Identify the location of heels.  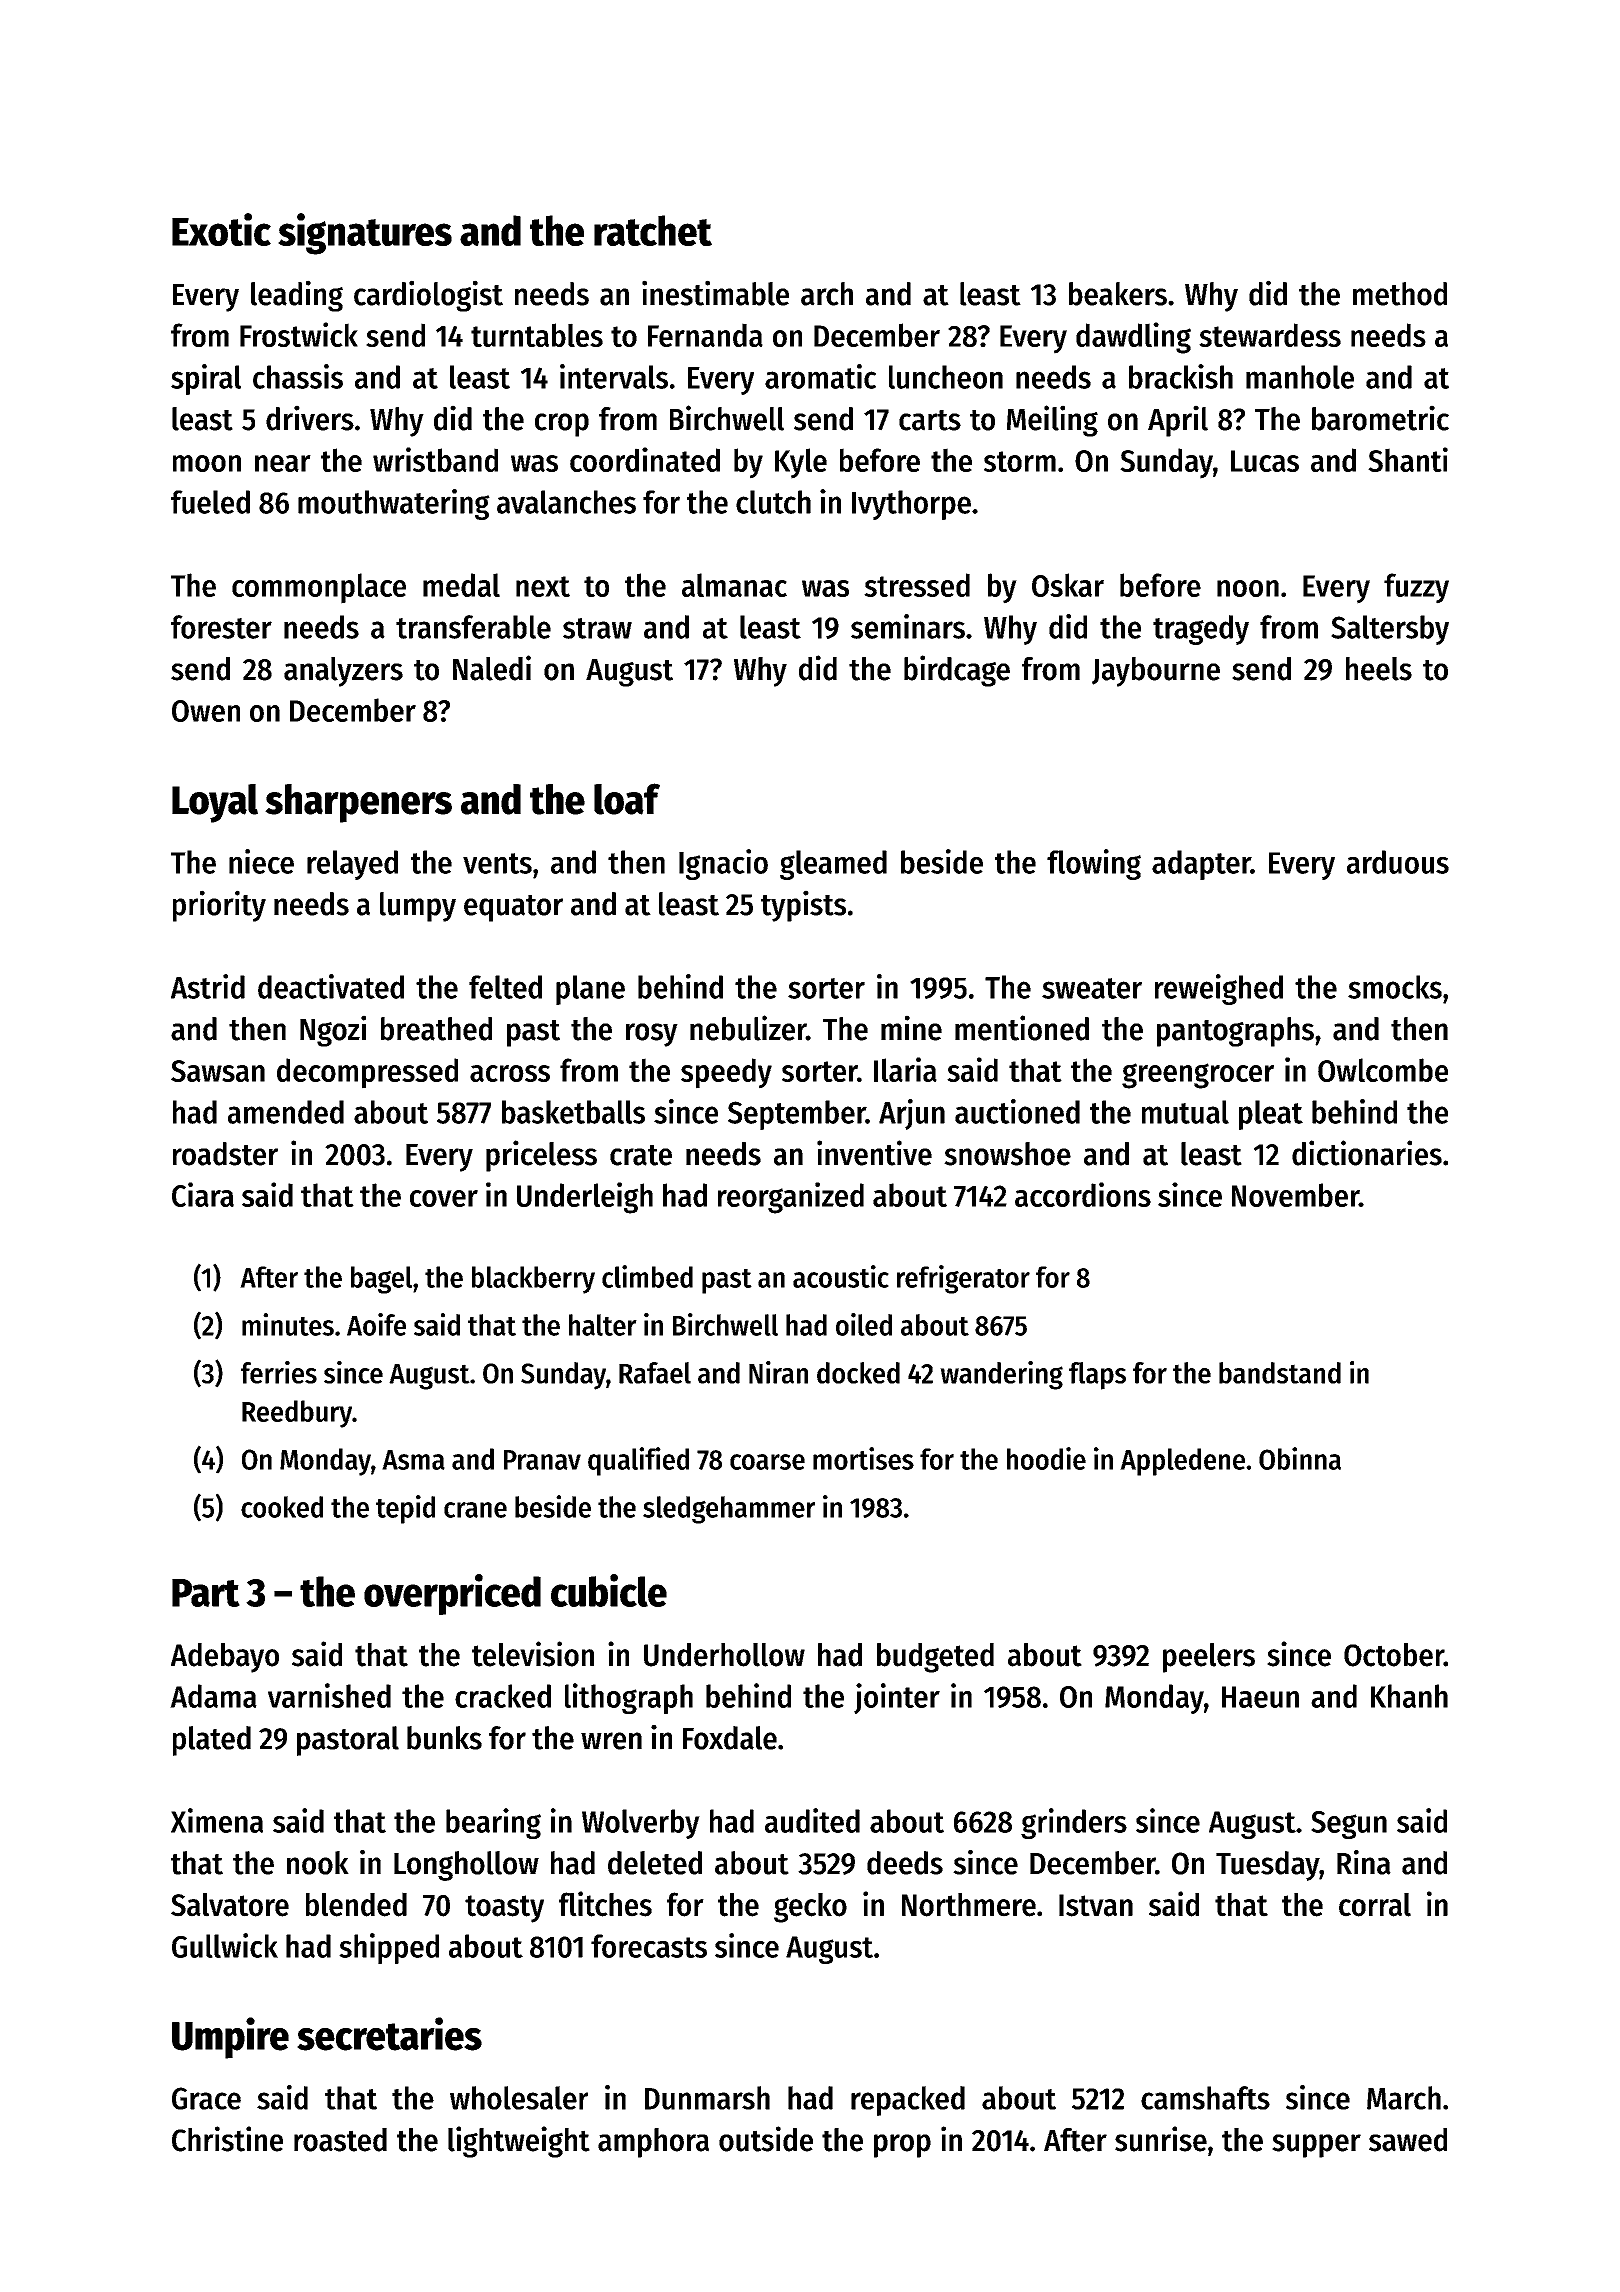
(1379, 669).
